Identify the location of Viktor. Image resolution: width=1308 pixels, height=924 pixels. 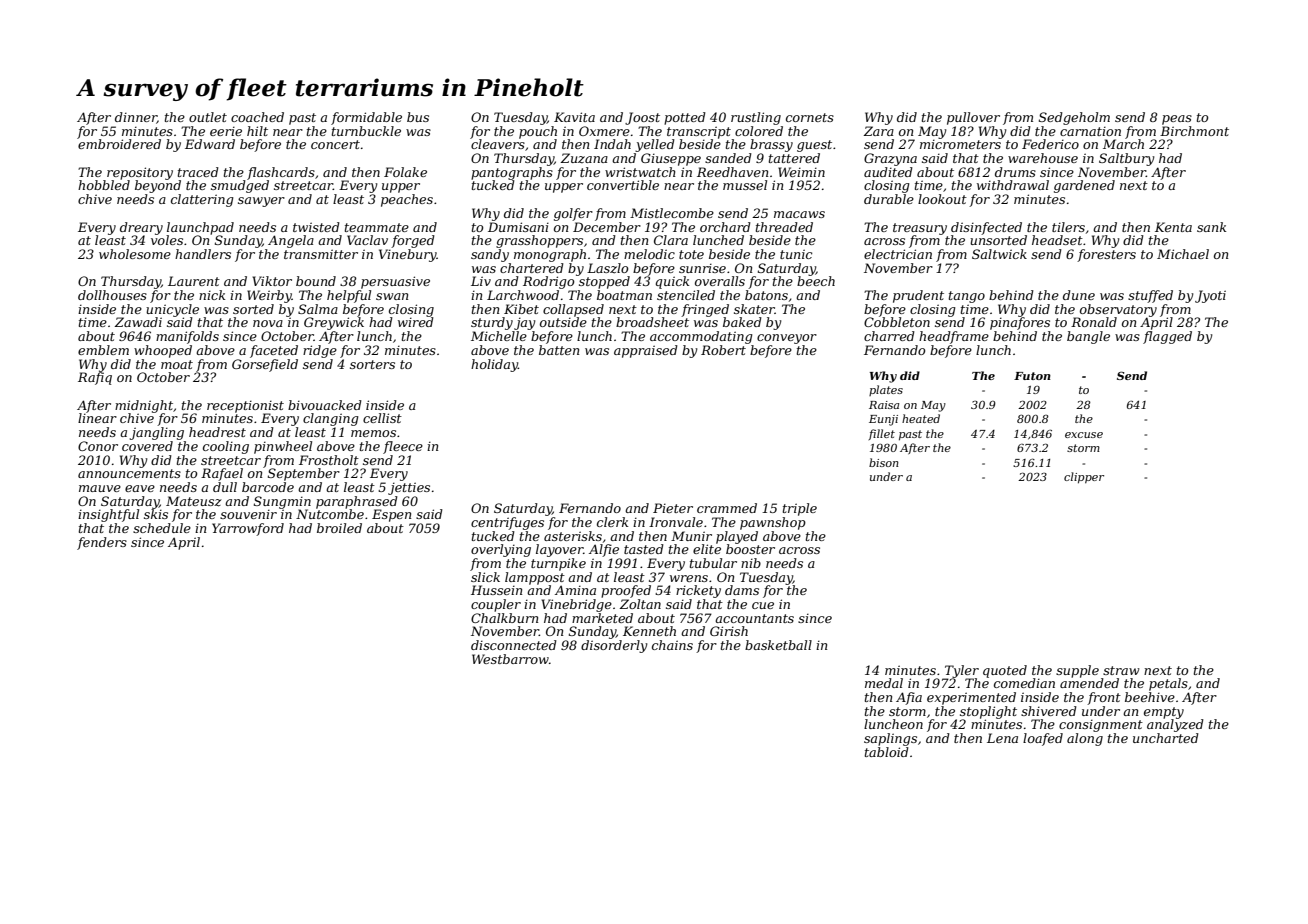
(272, 281).
